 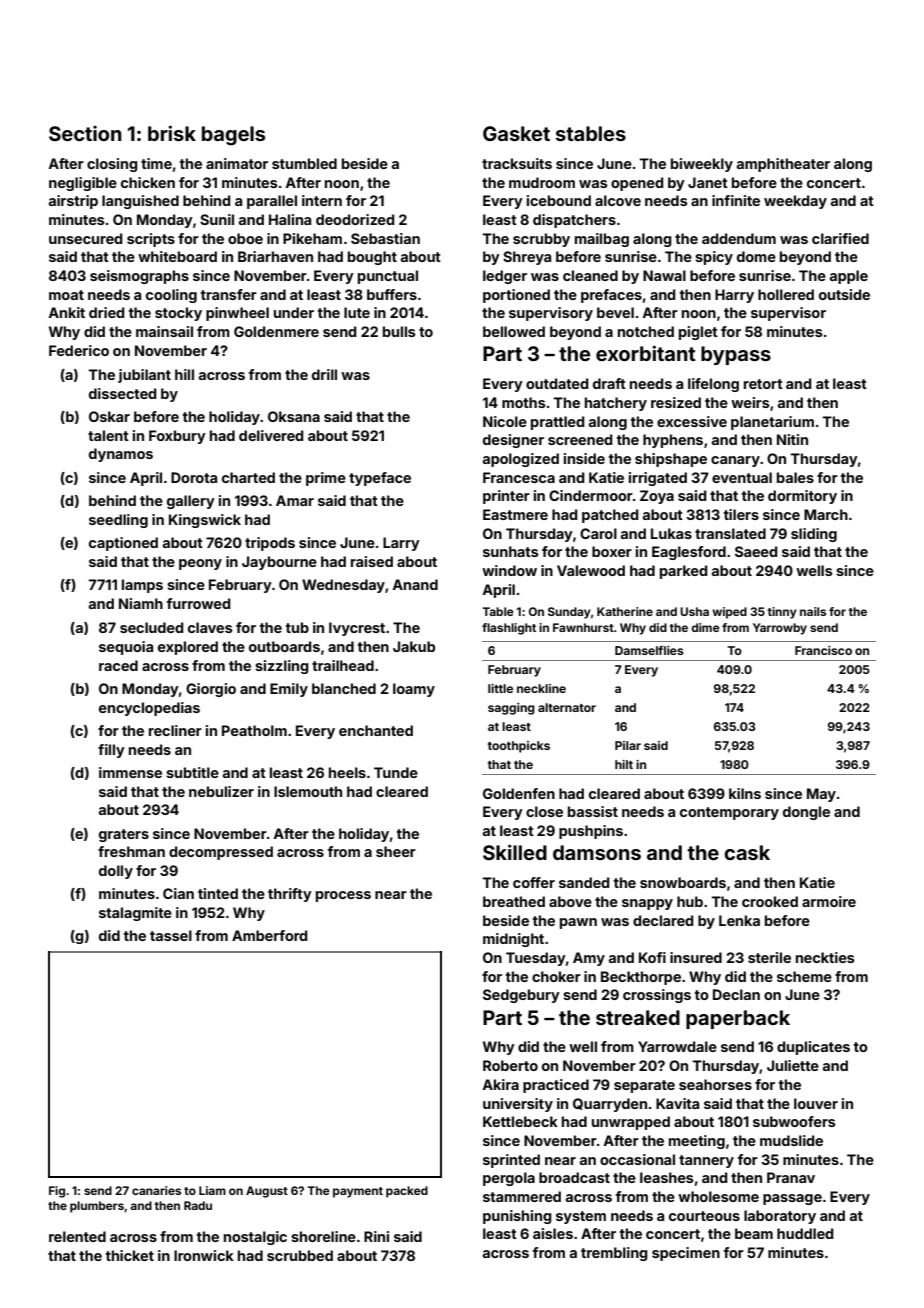 What do you see at coordinates (783, 165) in the page?
I see `amphitheater` at bounding box center [783, 165].
